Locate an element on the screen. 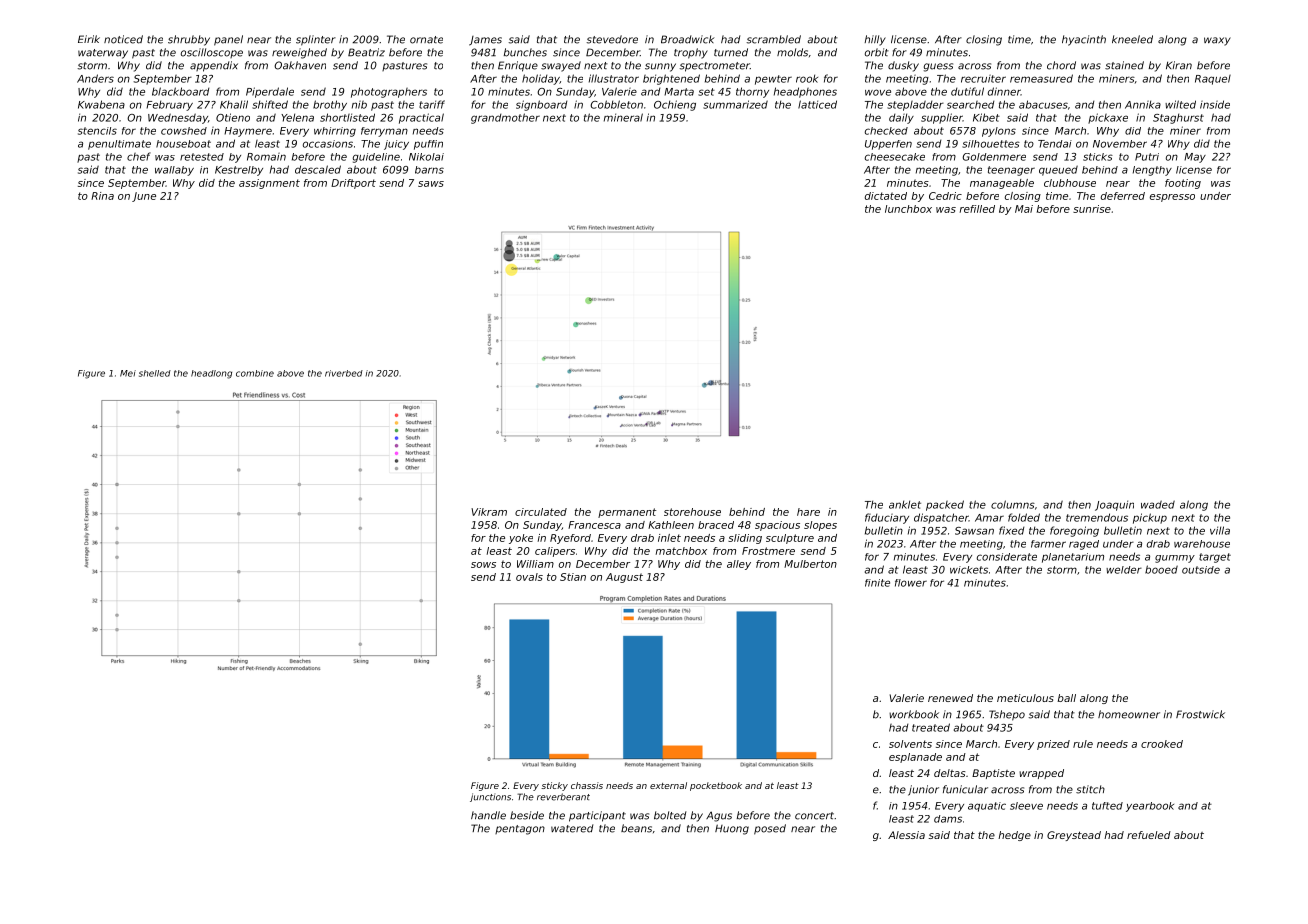 The image size is (1308, 924). handle is located at coordinates (488, 815).
